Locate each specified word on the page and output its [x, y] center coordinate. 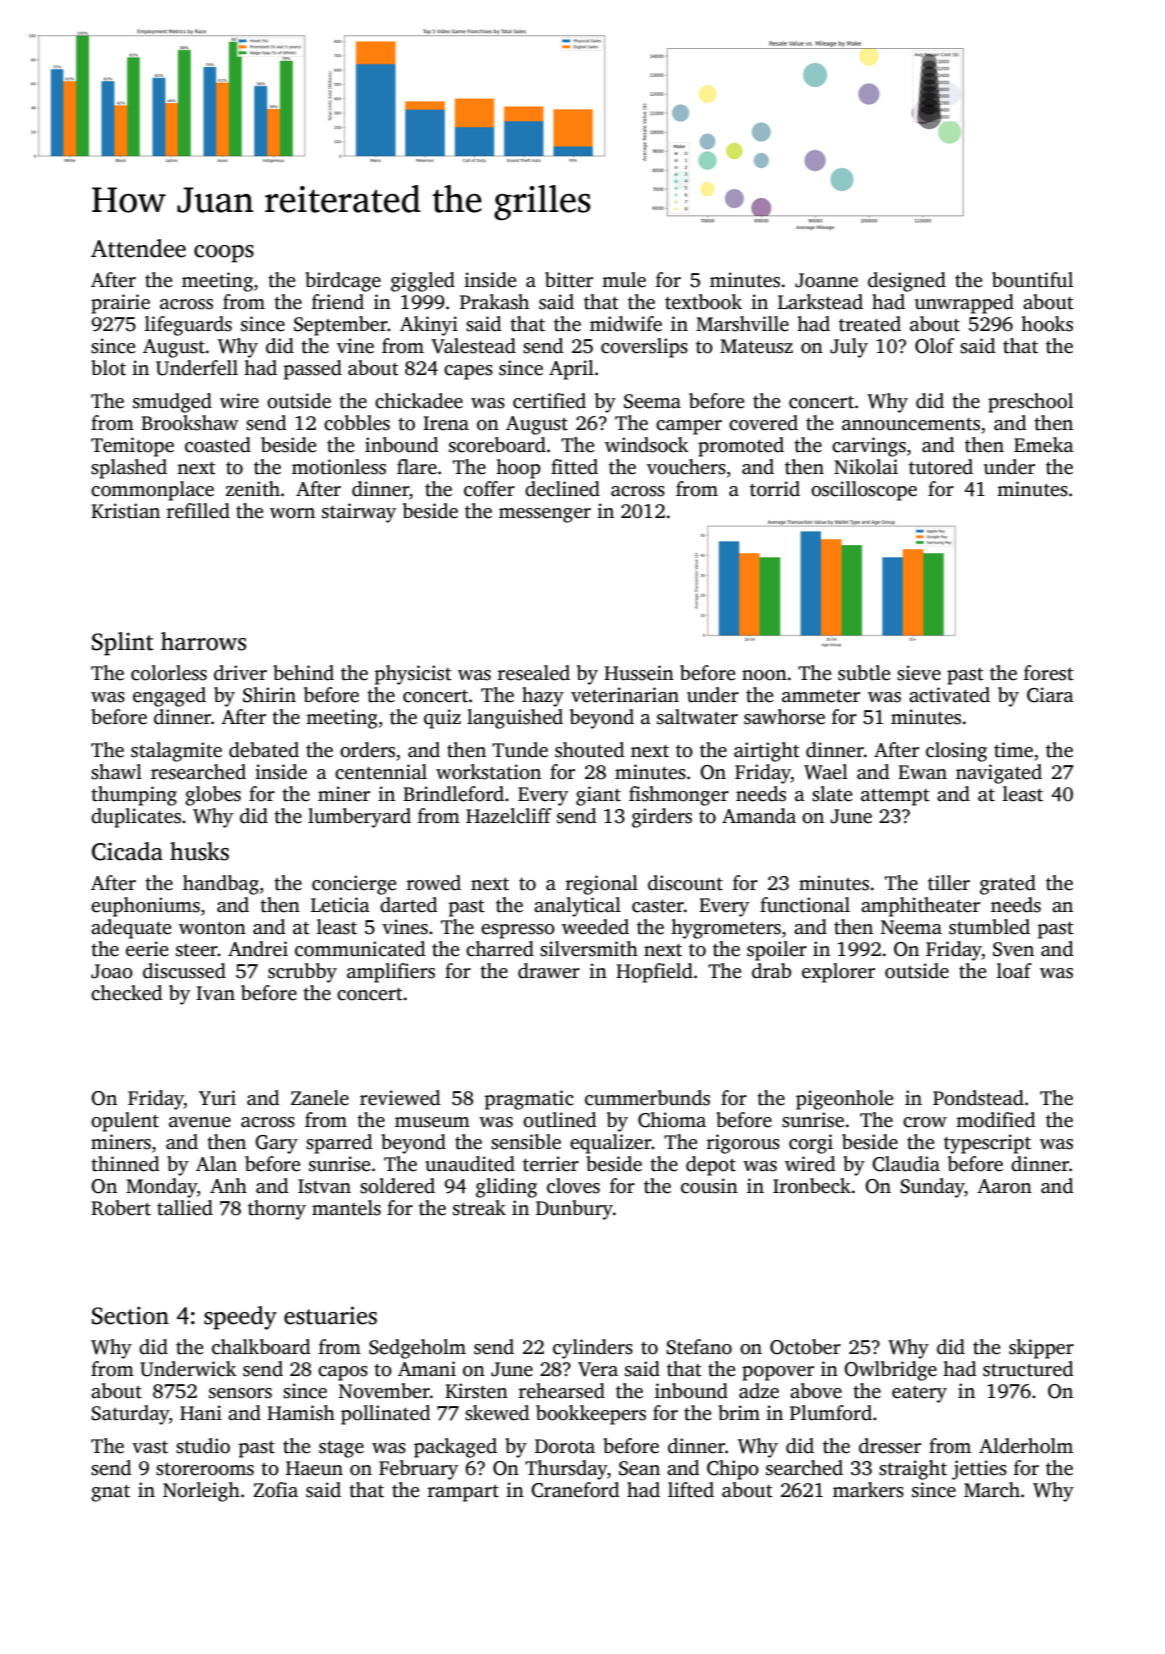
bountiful [1032, 280]
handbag [221, 885]
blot [108, 368]
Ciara [1050, 695]
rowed [434, 883]
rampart [463, 1493]
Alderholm [1026, 1446]
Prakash [494, 302]
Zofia [275, 1490]
